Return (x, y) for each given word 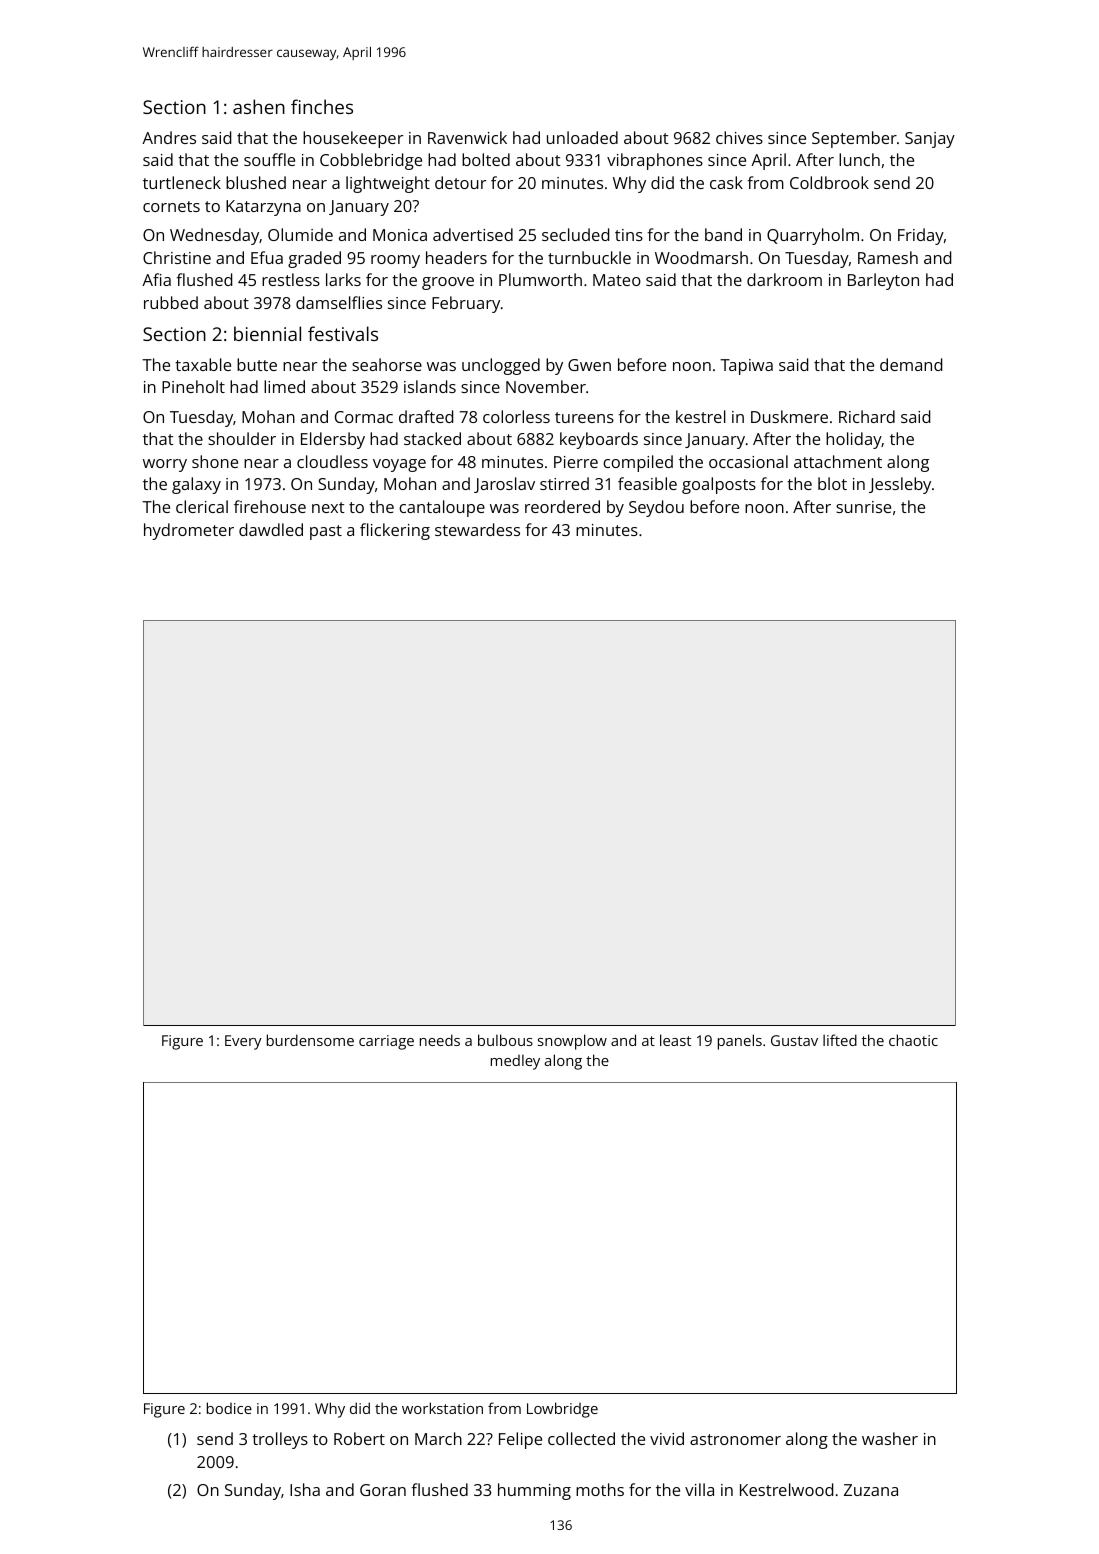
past (326, 532)
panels (740, 1042)
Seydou (656, 508)
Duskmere (789, 416)
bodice (229, 1408)
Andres (169, 137)
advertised (473, 234)
